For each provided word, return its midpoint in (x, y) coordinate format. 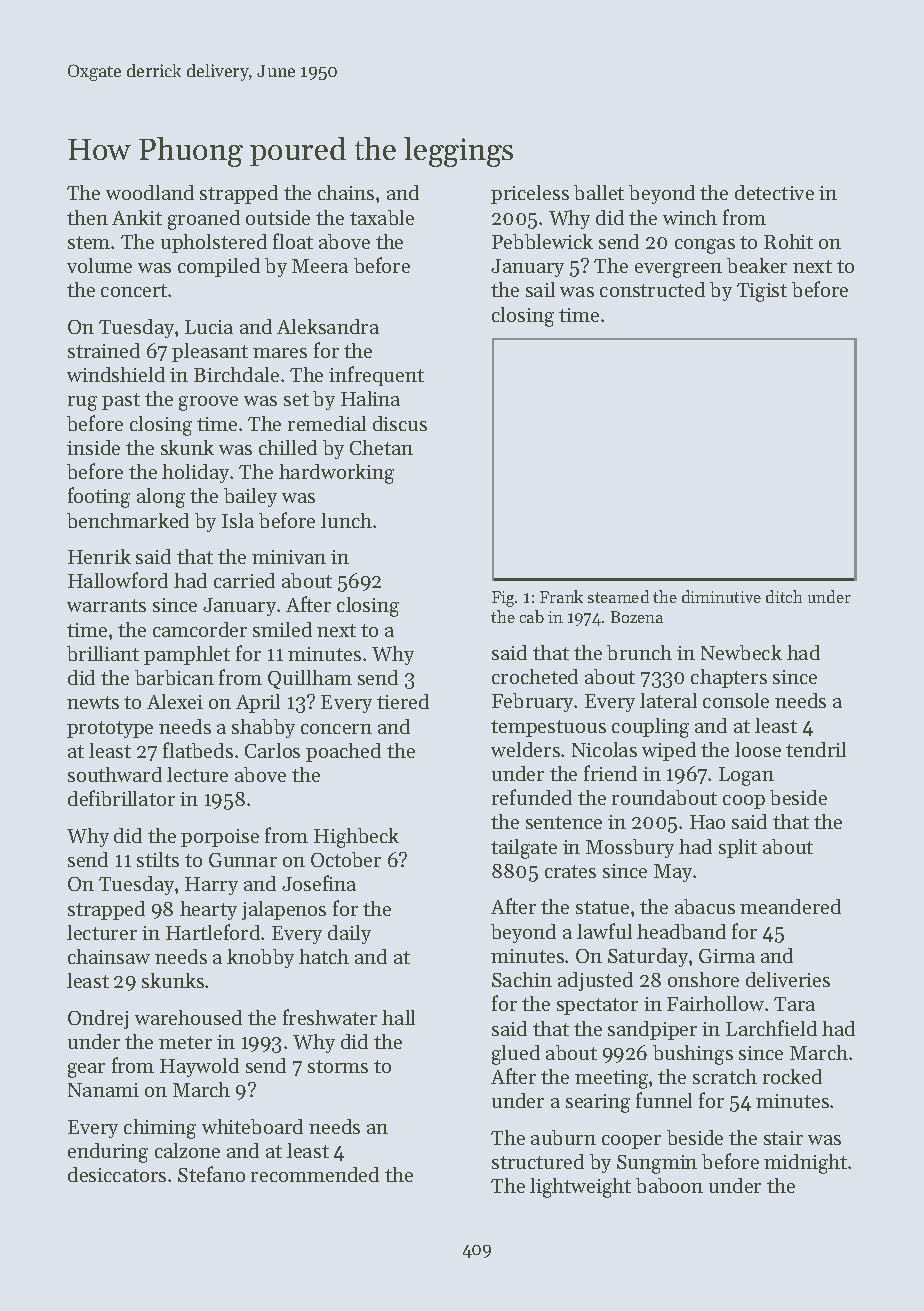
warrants (106, 605)
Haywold (199, 1067)
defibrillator (121, 798)
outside (278, 217)
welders (525, 749)
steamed (618, 596)
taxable (382, 217)
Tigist (762, 292)
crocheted (535, 676)
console (736, 700)
